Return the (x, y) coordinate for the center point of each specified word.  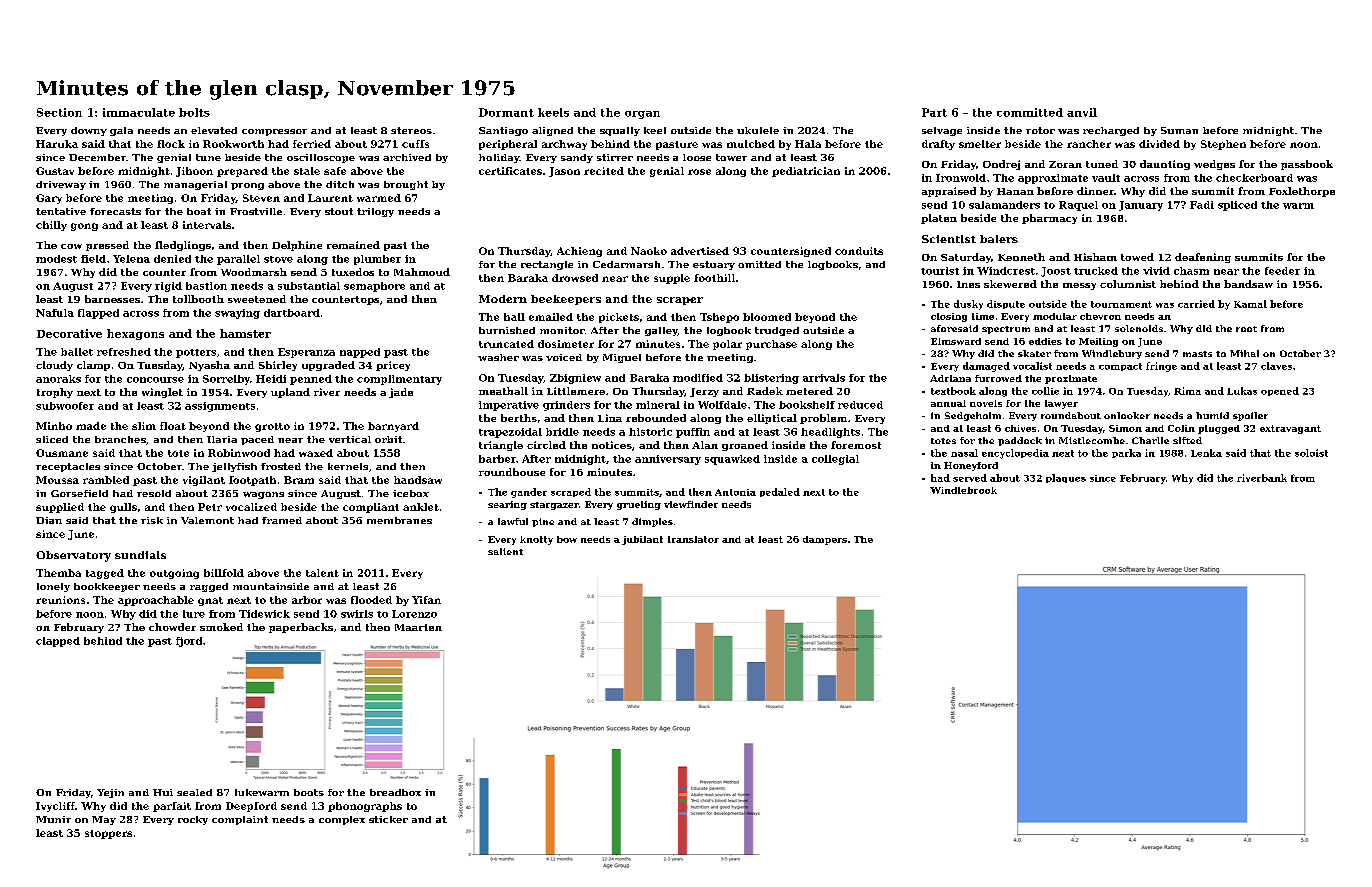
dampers (825, 540)
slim (144, 426)
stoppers (108, 834)
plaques (1066, 478)
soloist (1311, 453)
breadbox (395, 792)
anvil (1082, 112)
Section (59, 112)
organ (642, 115)
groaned (745, 446)
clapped (58, 642)
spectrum (1006, 330)
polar (727, 345)
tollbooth (198, 299)
